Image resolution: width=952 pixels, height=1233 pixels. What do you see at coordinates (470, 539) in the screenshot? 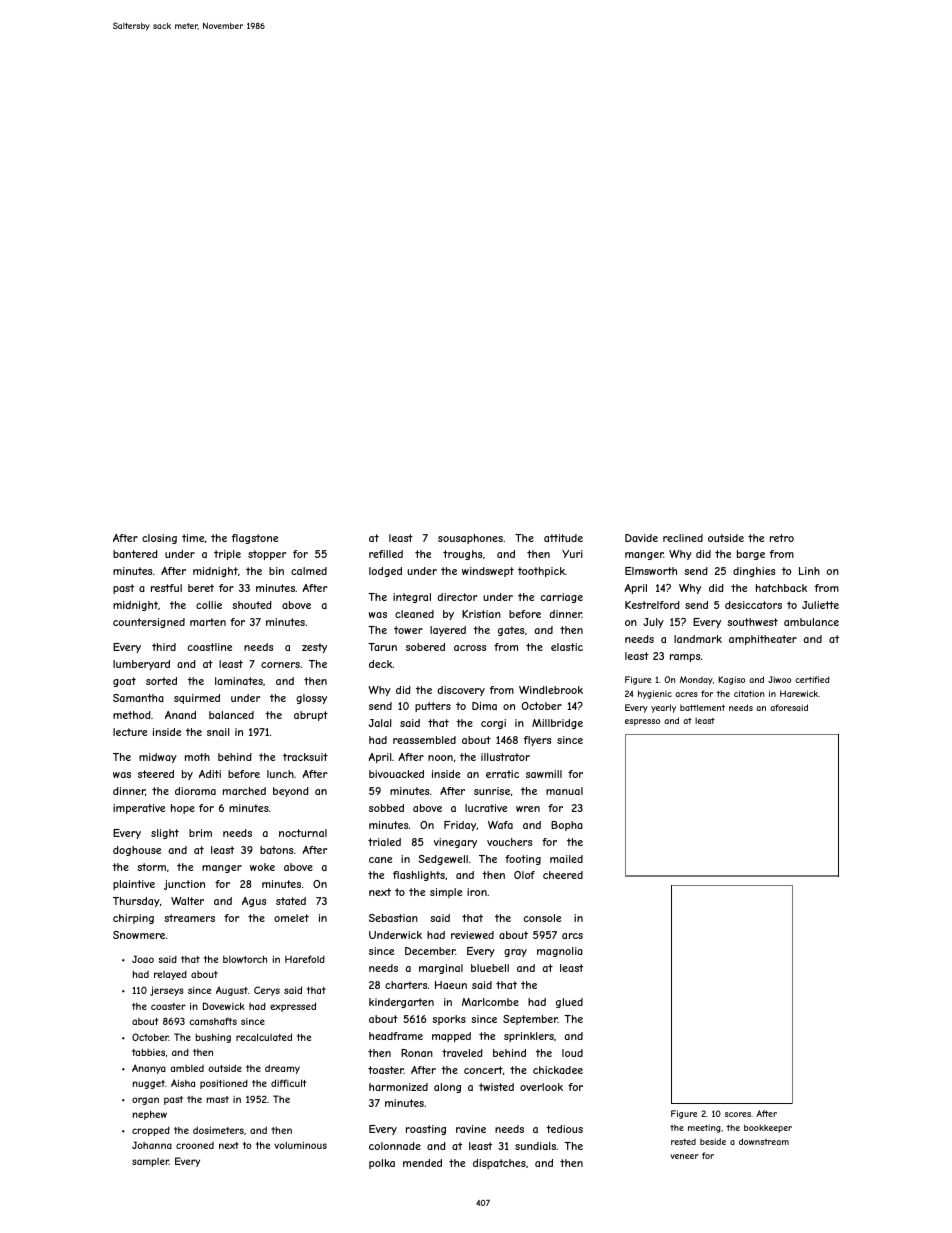
I see `sousaphones` at bounding box center [470, 539].
